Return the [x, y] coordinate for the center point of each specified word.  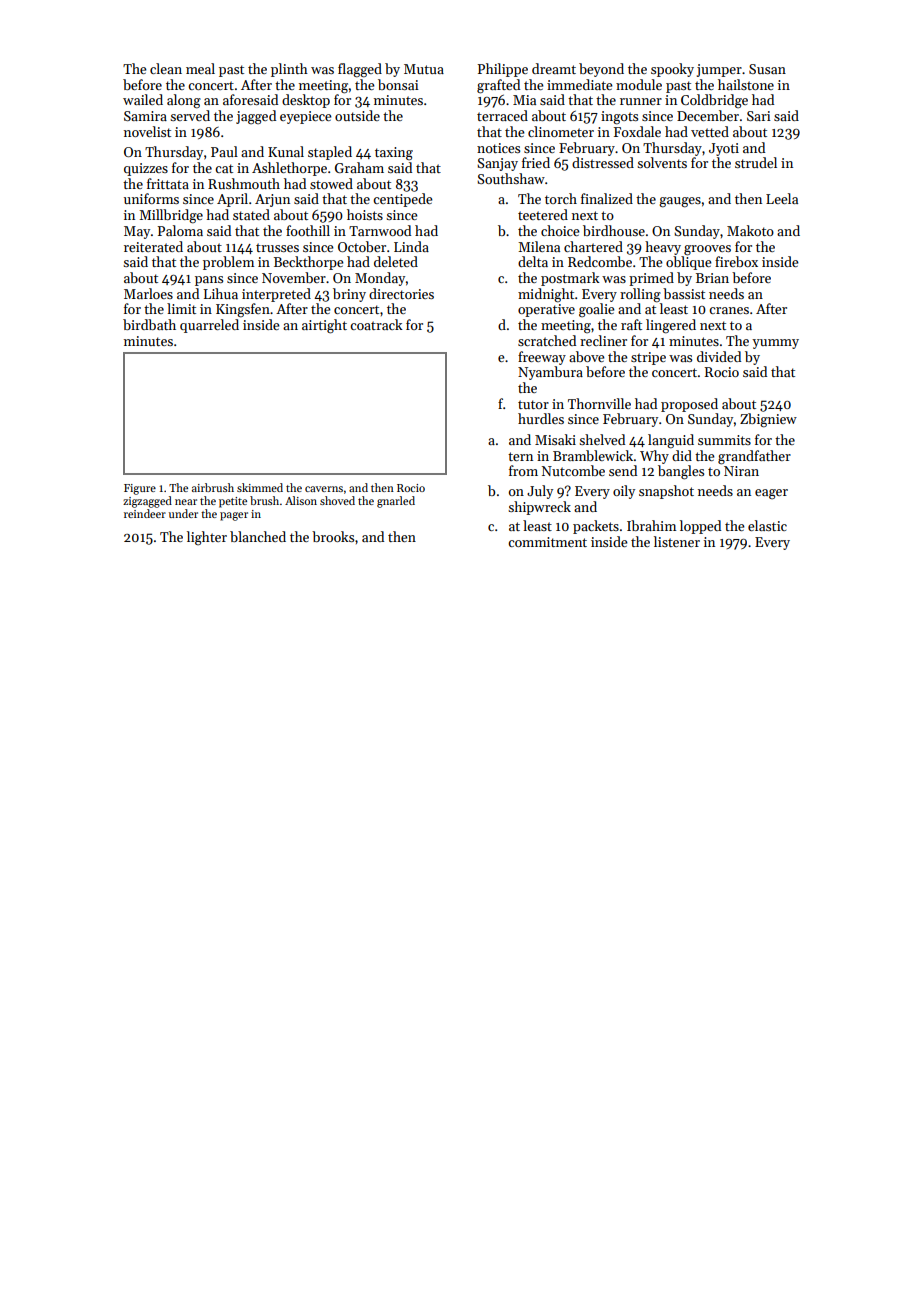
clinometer [561, 131]
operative [546, 310]
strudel [756, 162]
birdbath [149, 324]
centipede [402, 200]
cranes [729, 310]
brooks [333, 536]
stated [251, 214]
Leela [782, 198]
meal [200, 68]
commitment [547, 542]
